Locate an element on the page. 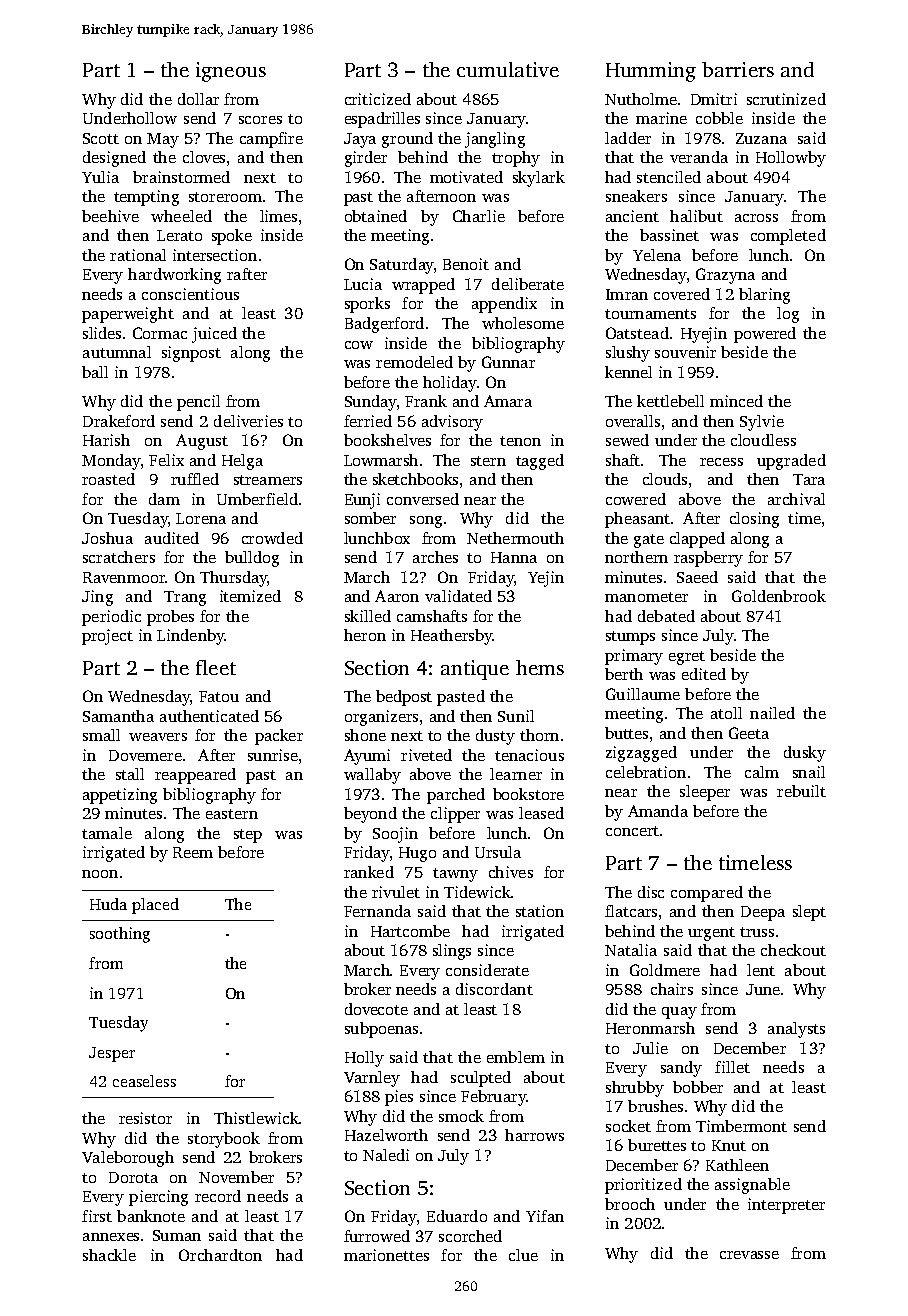 Image resolution: width=908 pixels, height=1316 pixels. step is located at coordinates (248, 836).
